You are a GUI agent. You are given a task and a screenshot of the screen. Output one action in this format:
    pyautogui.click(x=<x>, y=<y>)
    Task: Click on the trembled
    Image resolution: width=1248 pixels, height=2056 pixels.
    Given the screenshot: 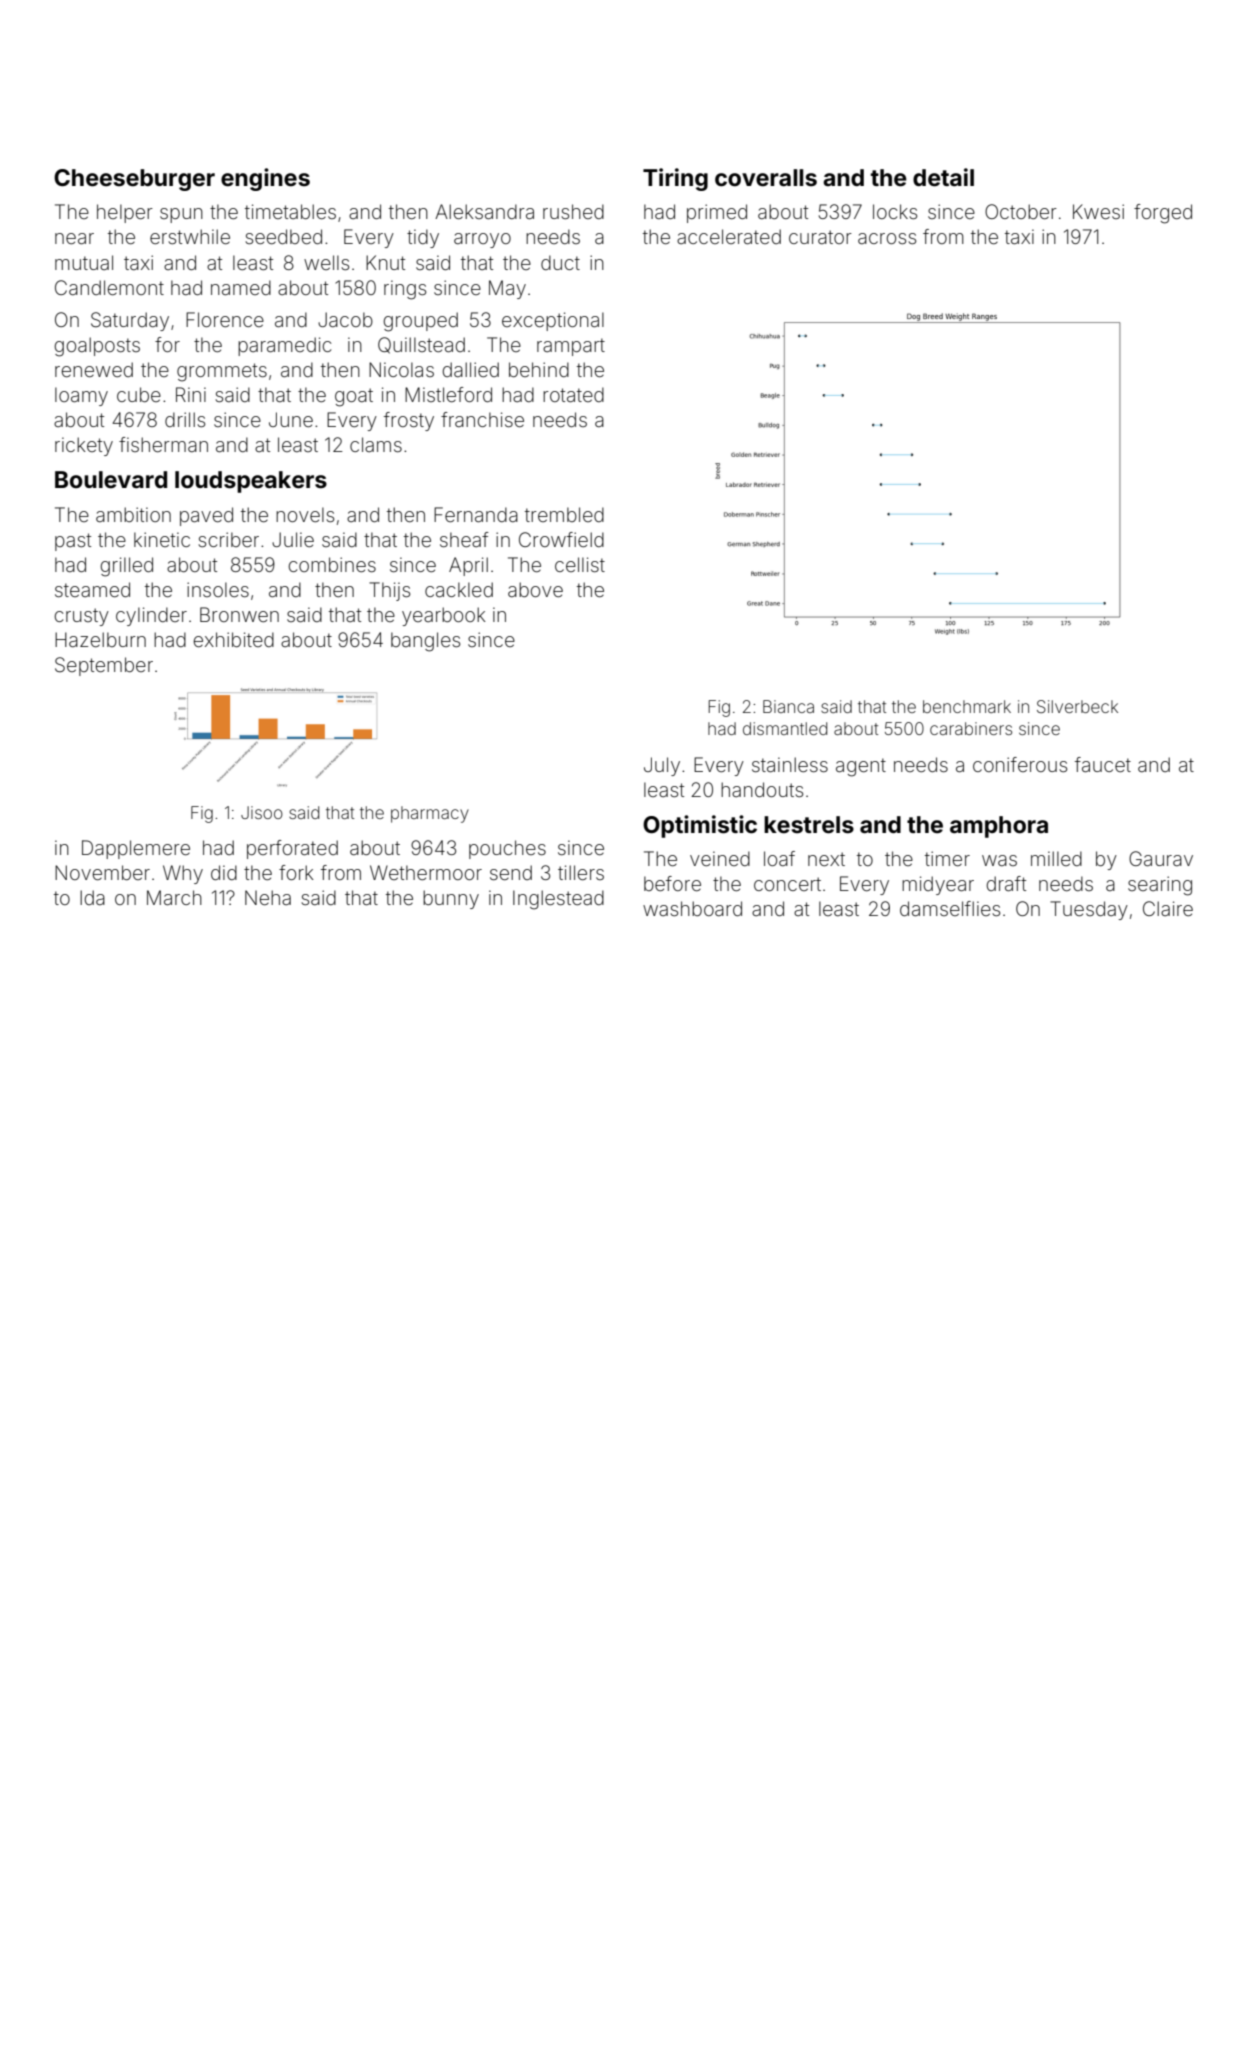 What is the action you would take?
    pyautogui.click(x=564, y=514)
